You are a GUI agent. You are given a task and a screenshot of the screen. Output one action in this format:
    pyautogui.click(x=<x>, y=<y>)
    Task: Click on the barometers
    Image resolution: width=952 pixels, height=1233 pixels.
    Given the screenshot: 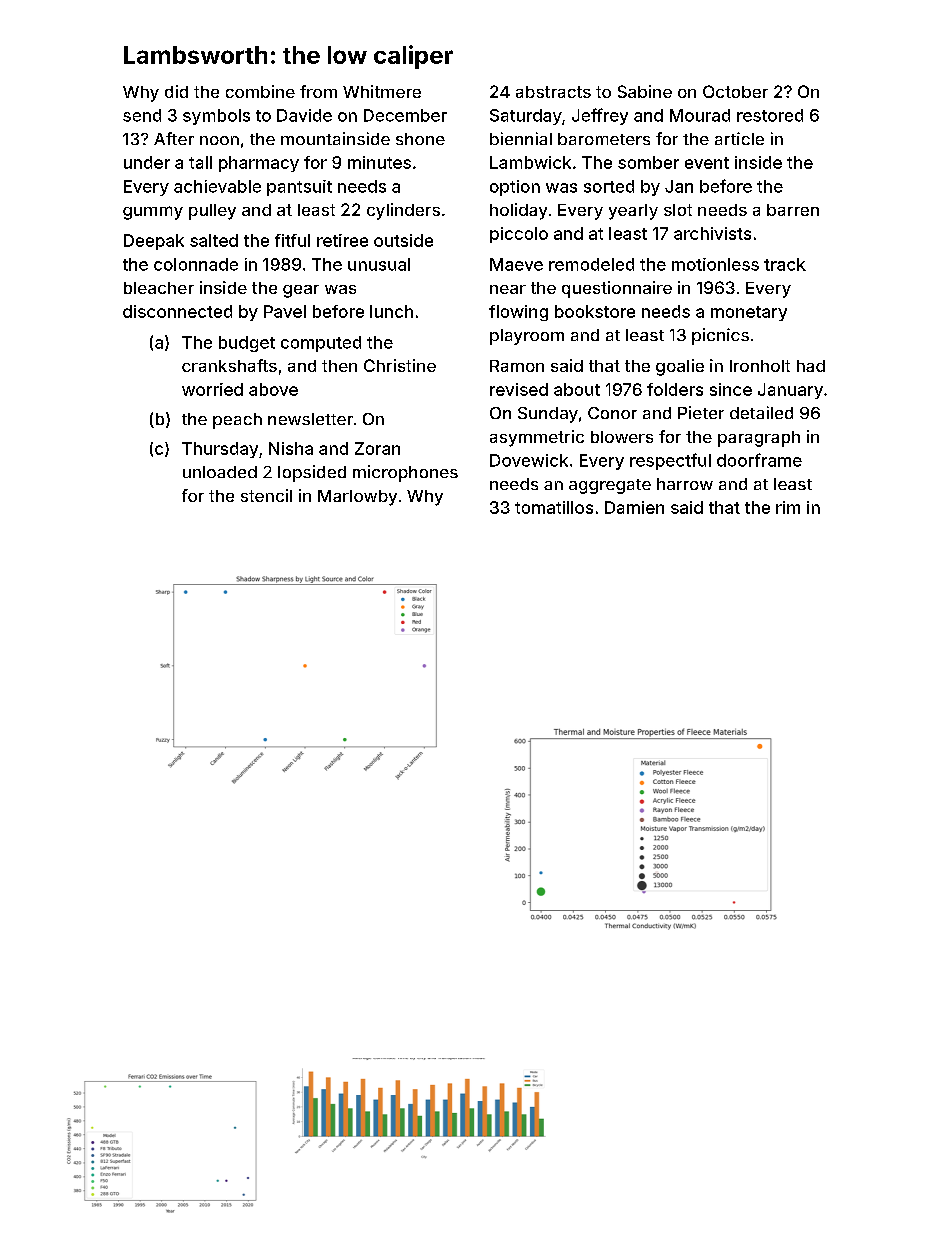 What is the action you would take?
    pyautogui.click(x=604, y=139)
